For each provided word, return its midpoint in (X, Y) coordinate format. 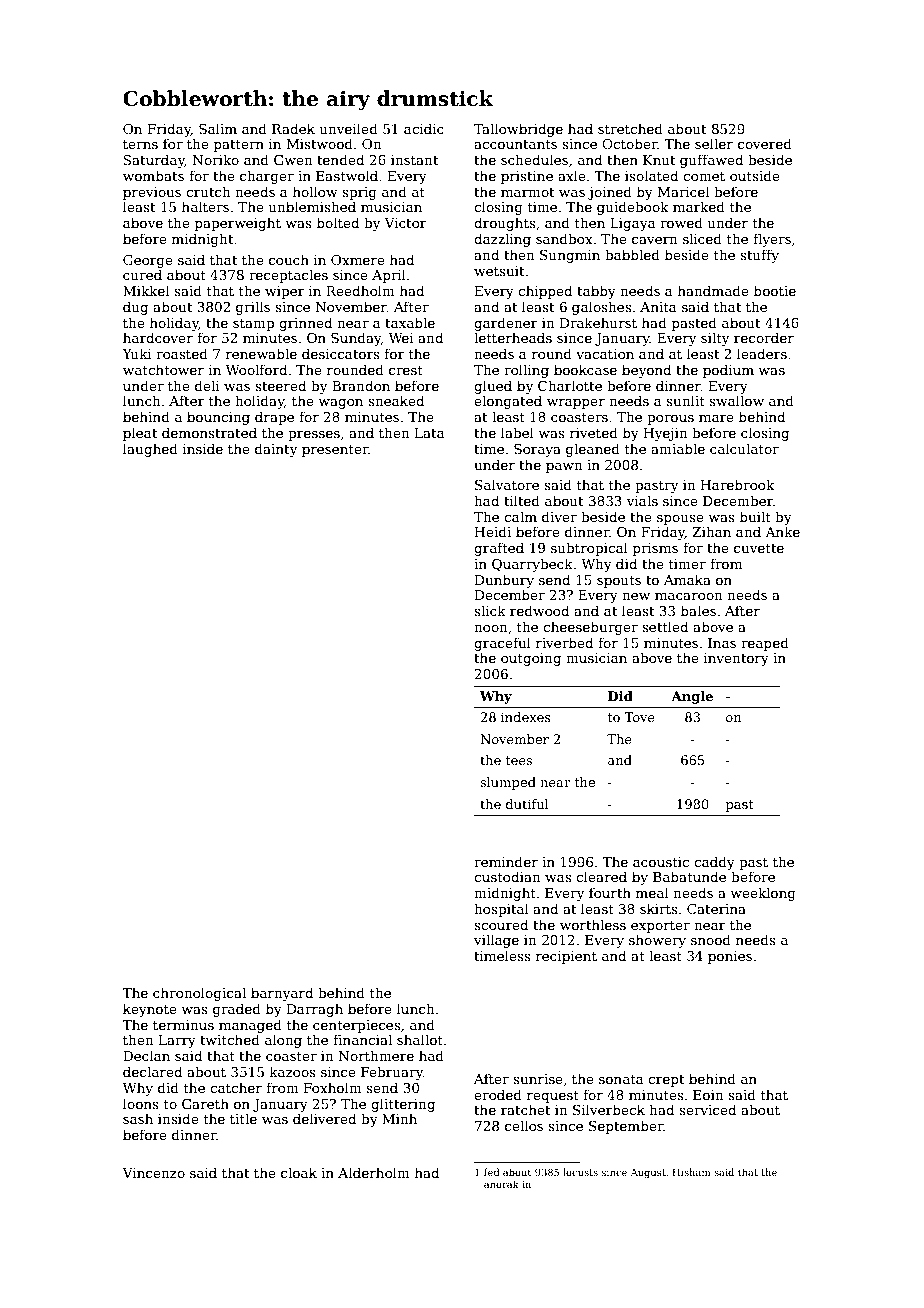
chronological (199, 994)
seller (714, 143)
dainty (276, 450)
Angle (692, 697)
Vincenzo (153, 1173)
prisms (655, 549)
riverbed (564, 642)
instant (415, 160)
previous (152, 193)
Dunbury (504, 581)
